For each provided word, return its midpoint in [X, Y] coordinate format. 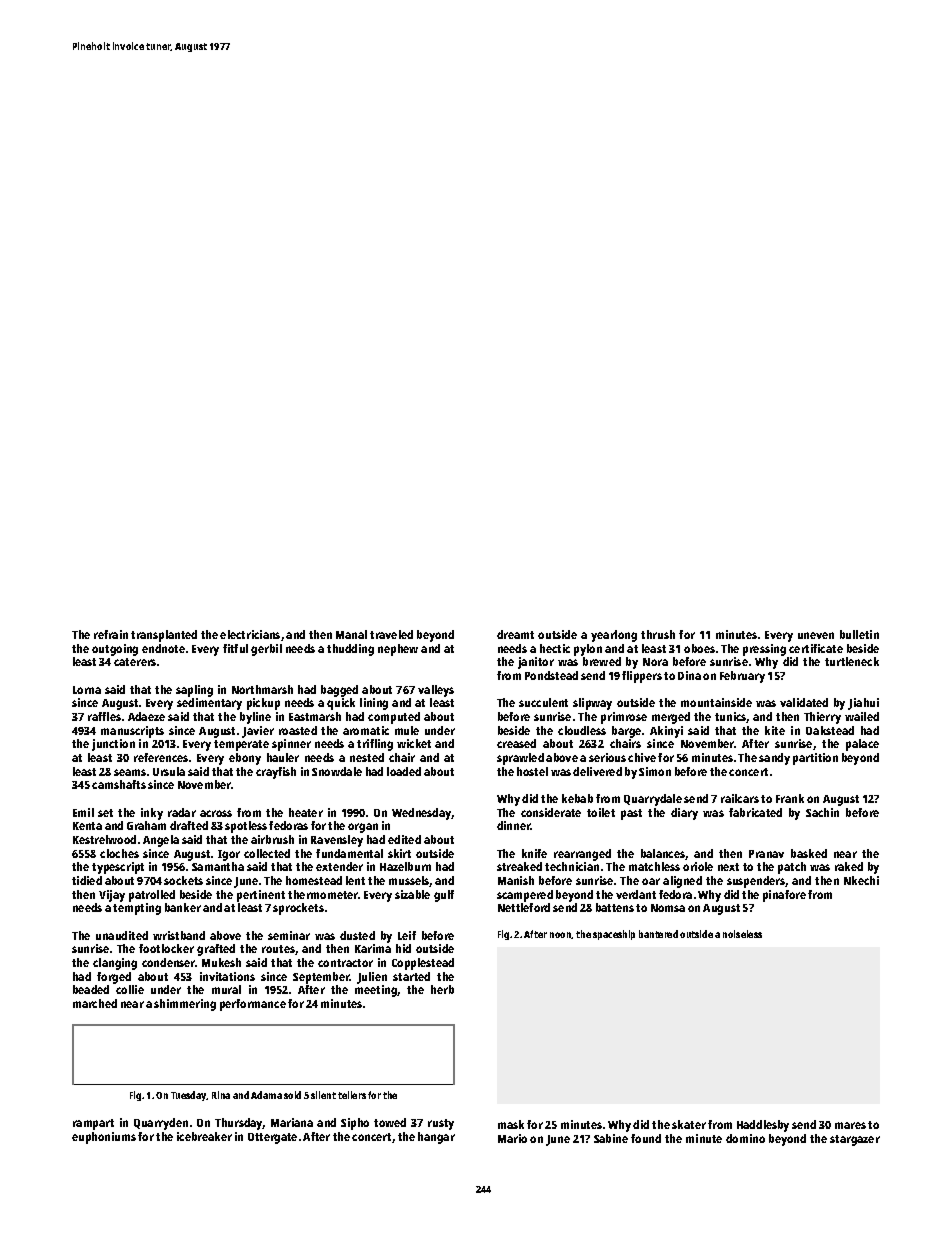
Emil [83, 812]
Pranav [766, 854]
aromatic [366, 730]
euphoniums [104, 1138]
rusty [441, 1124]
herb [442, 989]
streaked [519, 866]
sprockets [298, 909]
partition [815, 759]
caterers [135, 662]
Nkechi [861, 880]
